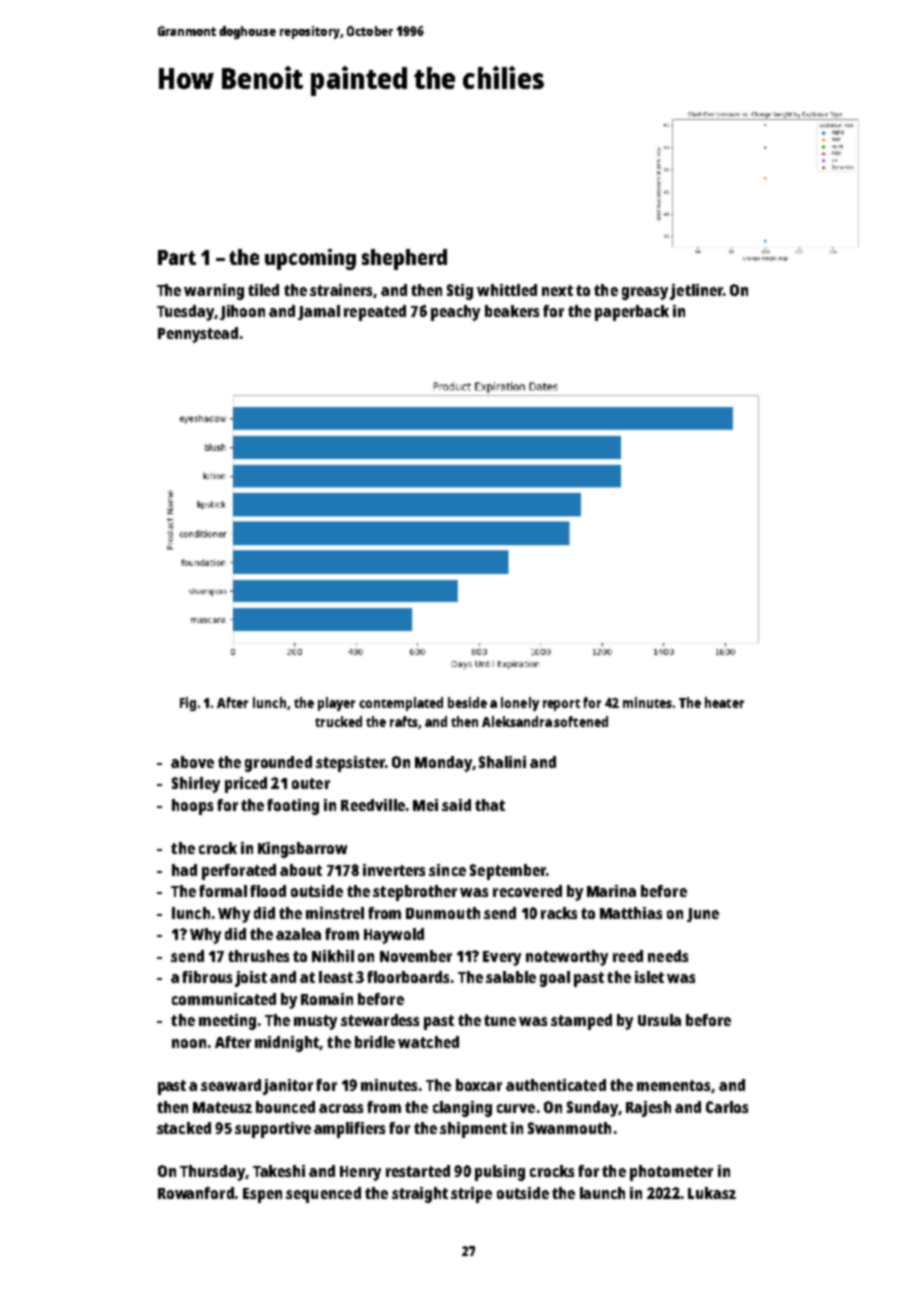  What do you see at coordinates (349, 1130) in the screenshot?
I see `amplifiers` at bounding box center [349, 1130].
